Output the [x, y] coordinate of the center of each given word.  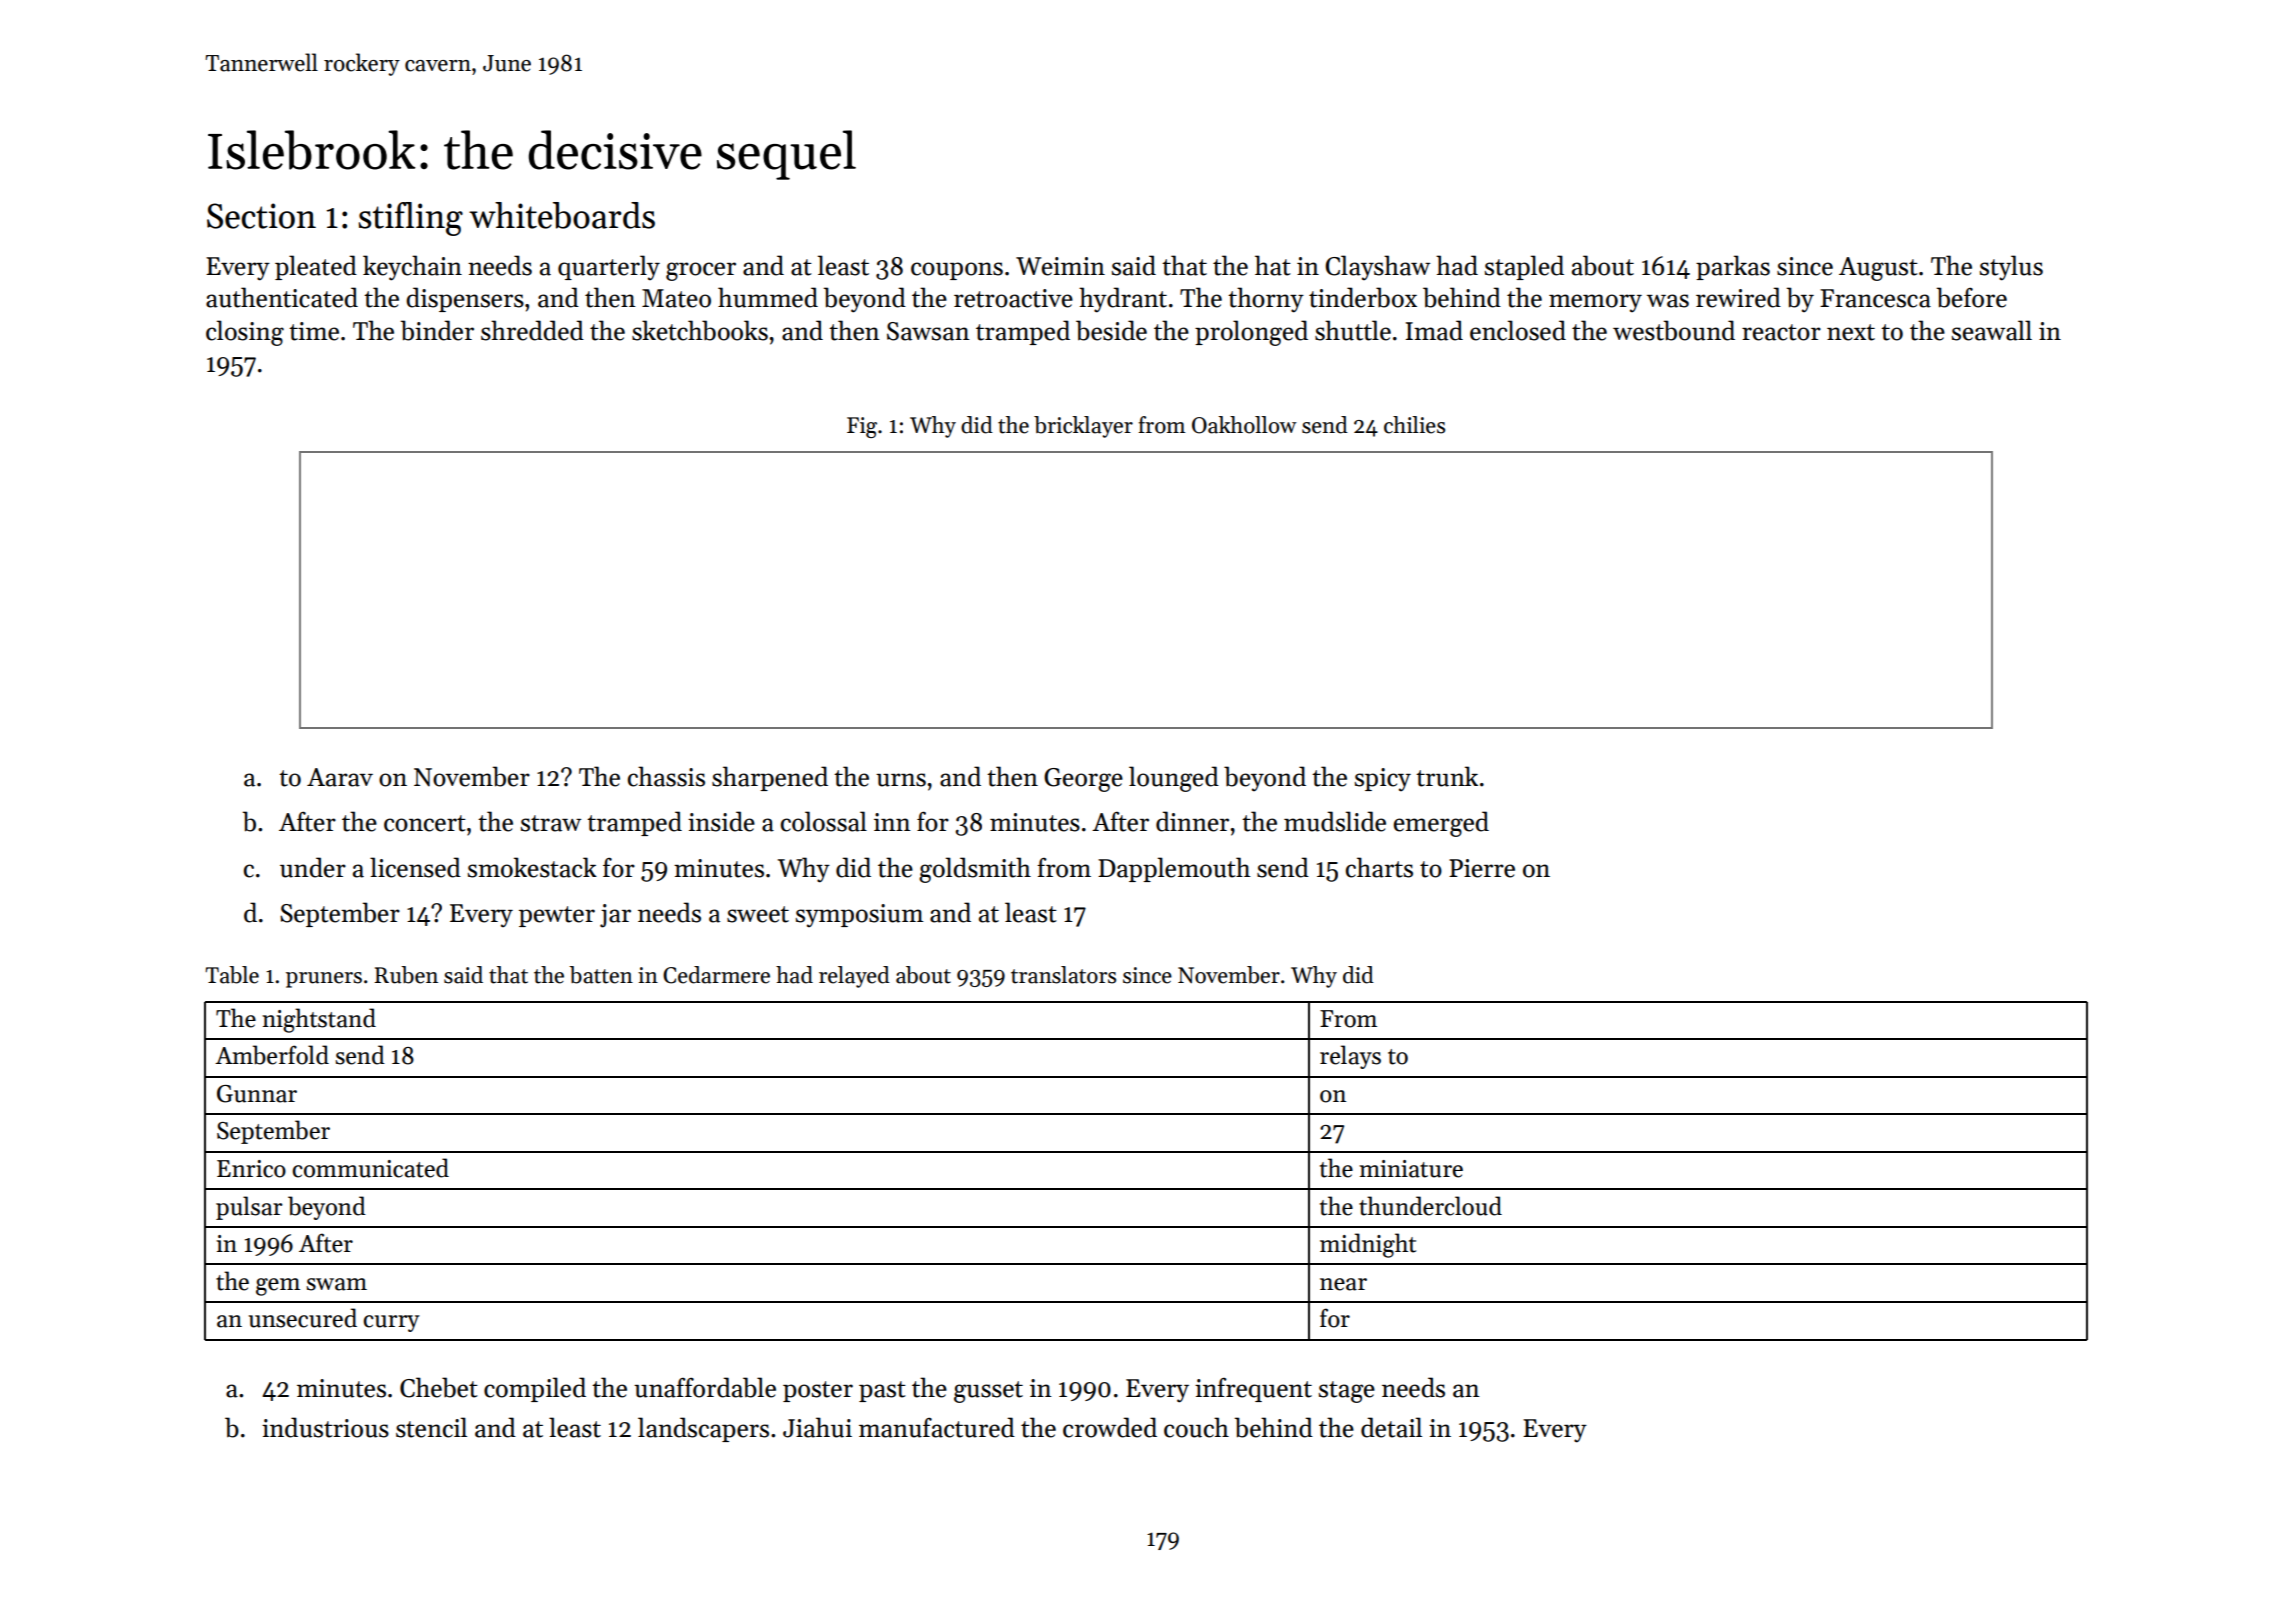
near [1343, 1284]
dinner [1192, 821]
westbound [1674, 330]
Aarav [340, 777]
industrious [325, 1427]
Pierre [1482, 868]
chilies [1414, 425]
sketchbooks [700, 330]
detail [1391, 1427]
